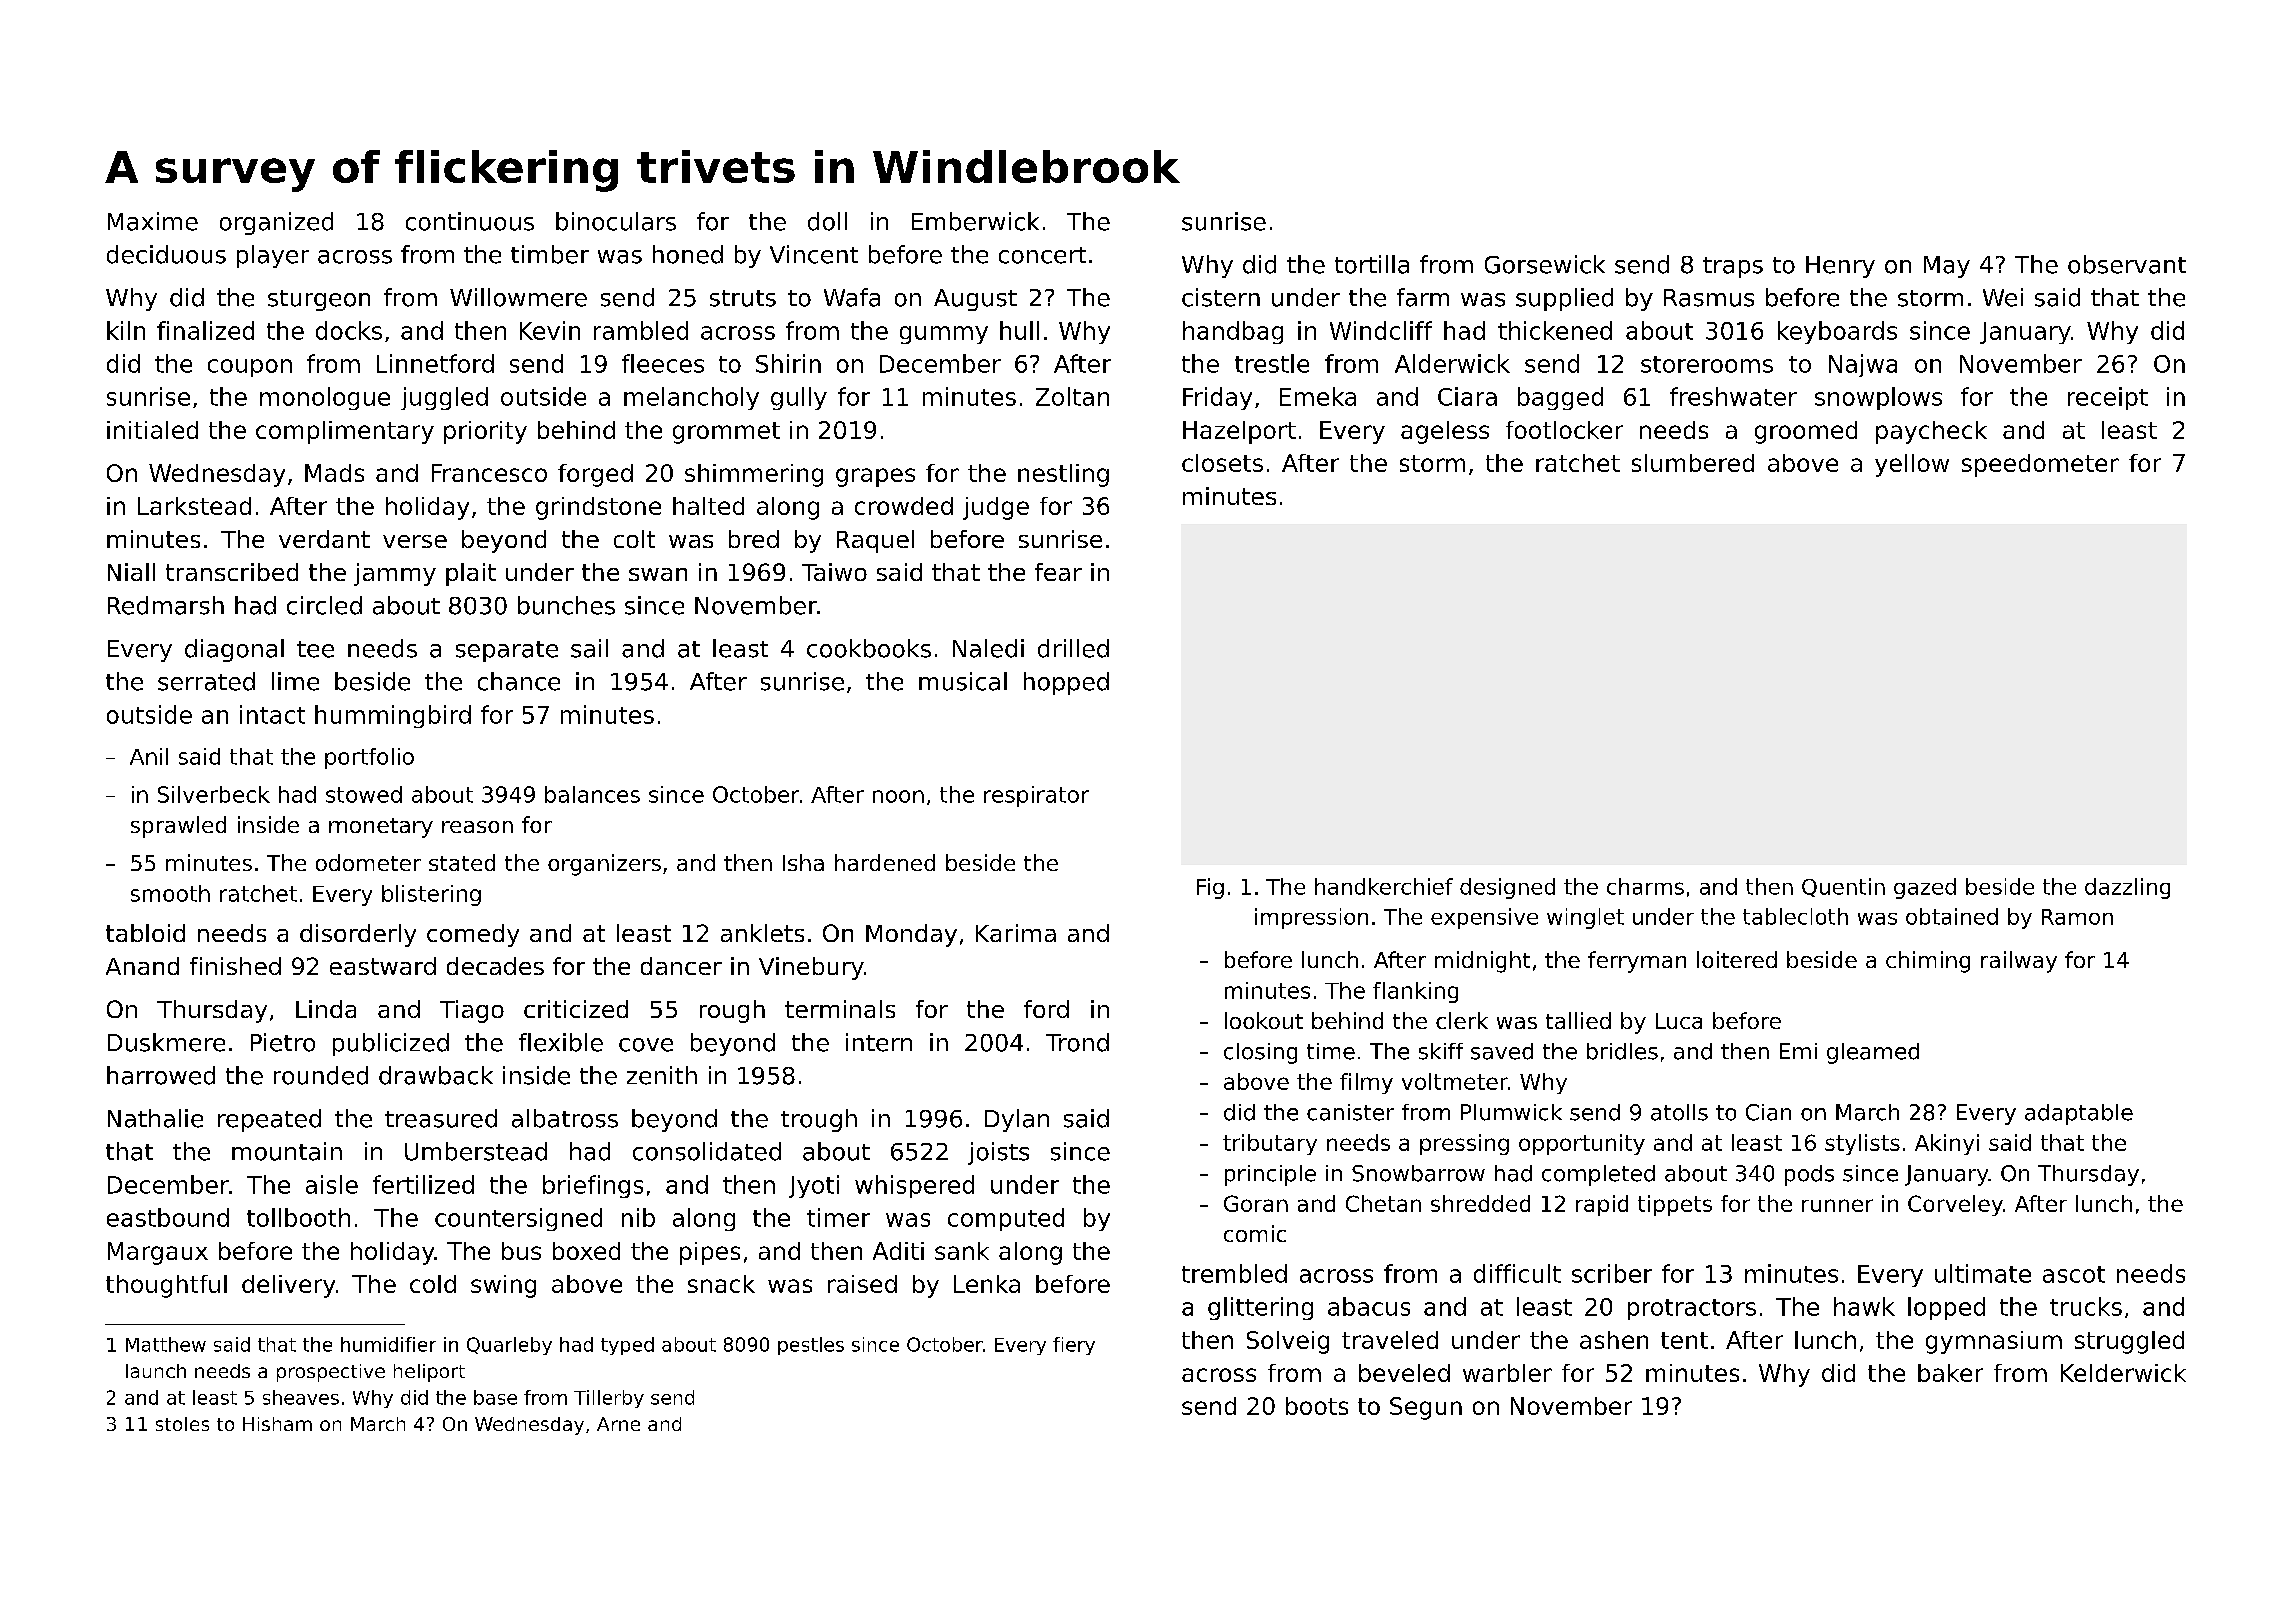 The height and width of the document is (1620, 2292). What do you see at coordinates (2040, 465) in the document?
I see `speedometer` at bounding box center [2040, 465].
